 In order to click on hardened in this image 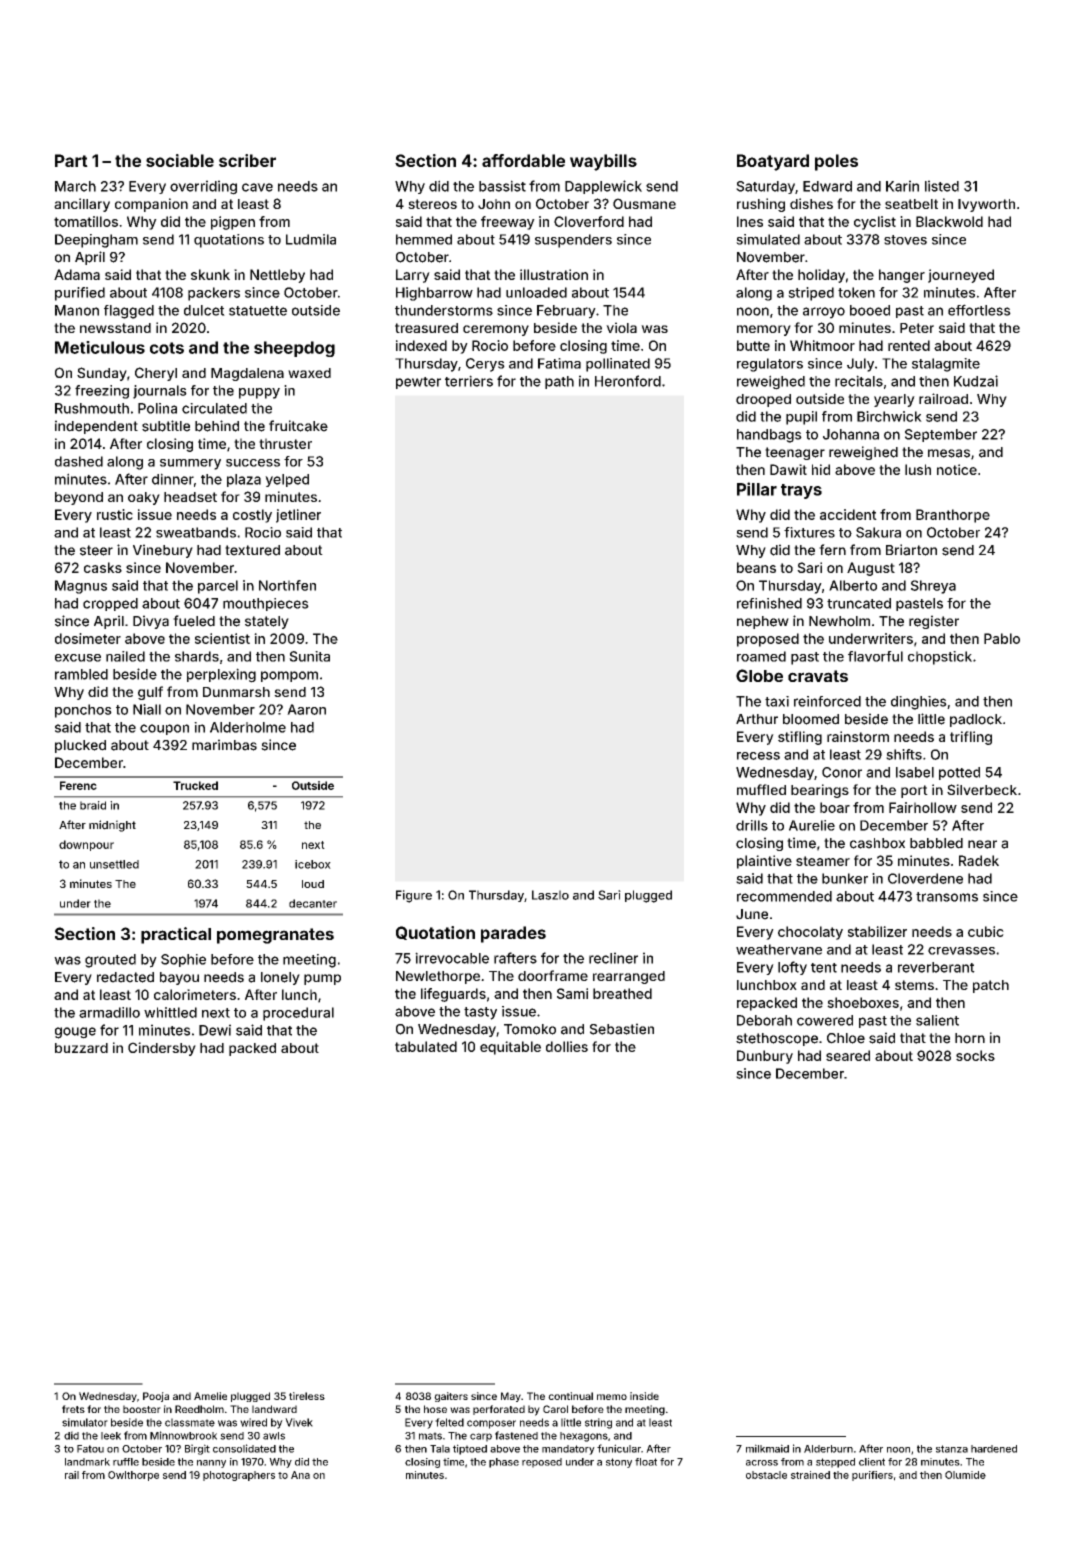, I will do `click(994, 1449)`.
